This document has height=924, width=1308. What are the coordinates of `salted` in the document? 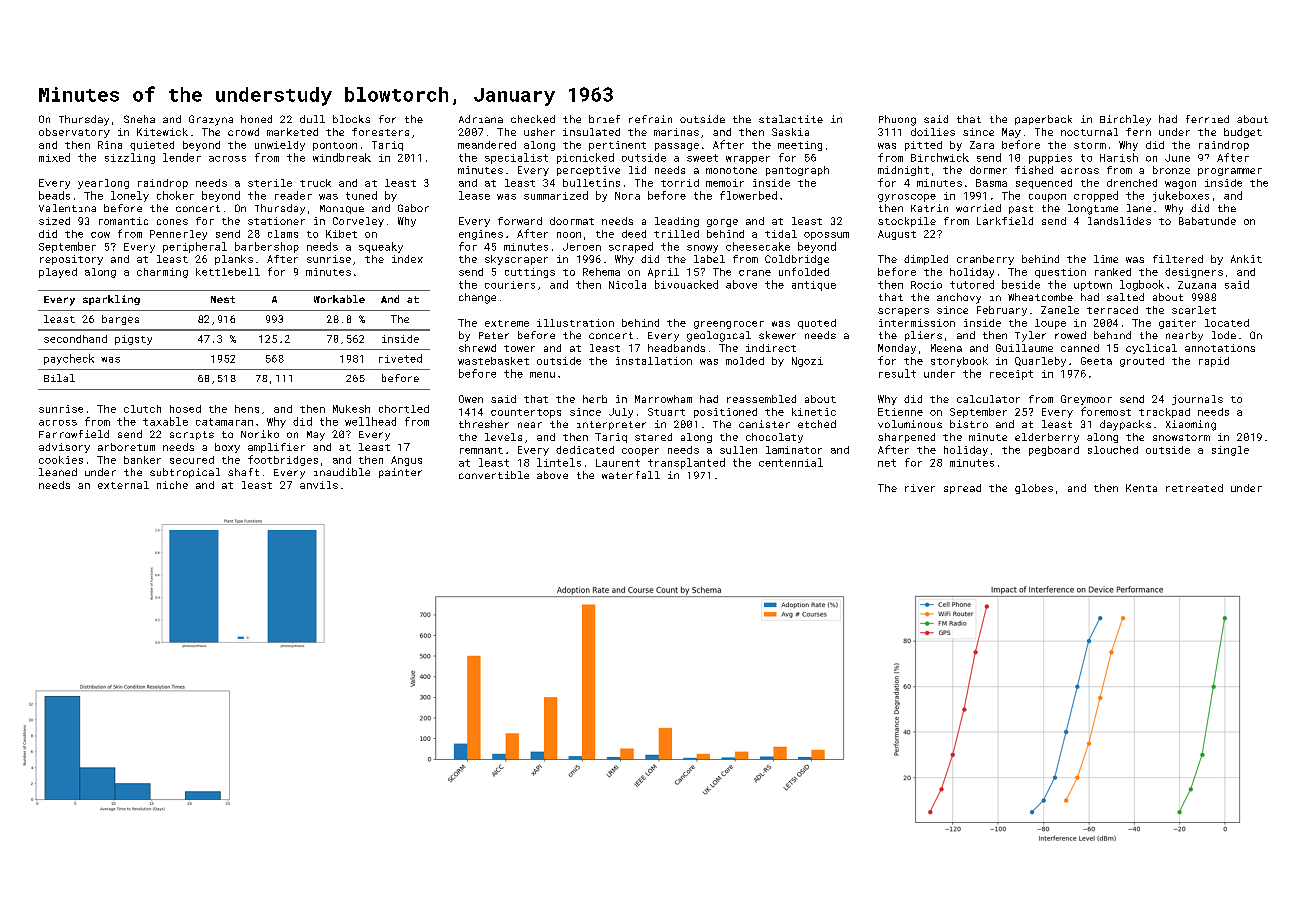 It's located at (1125, 297).
